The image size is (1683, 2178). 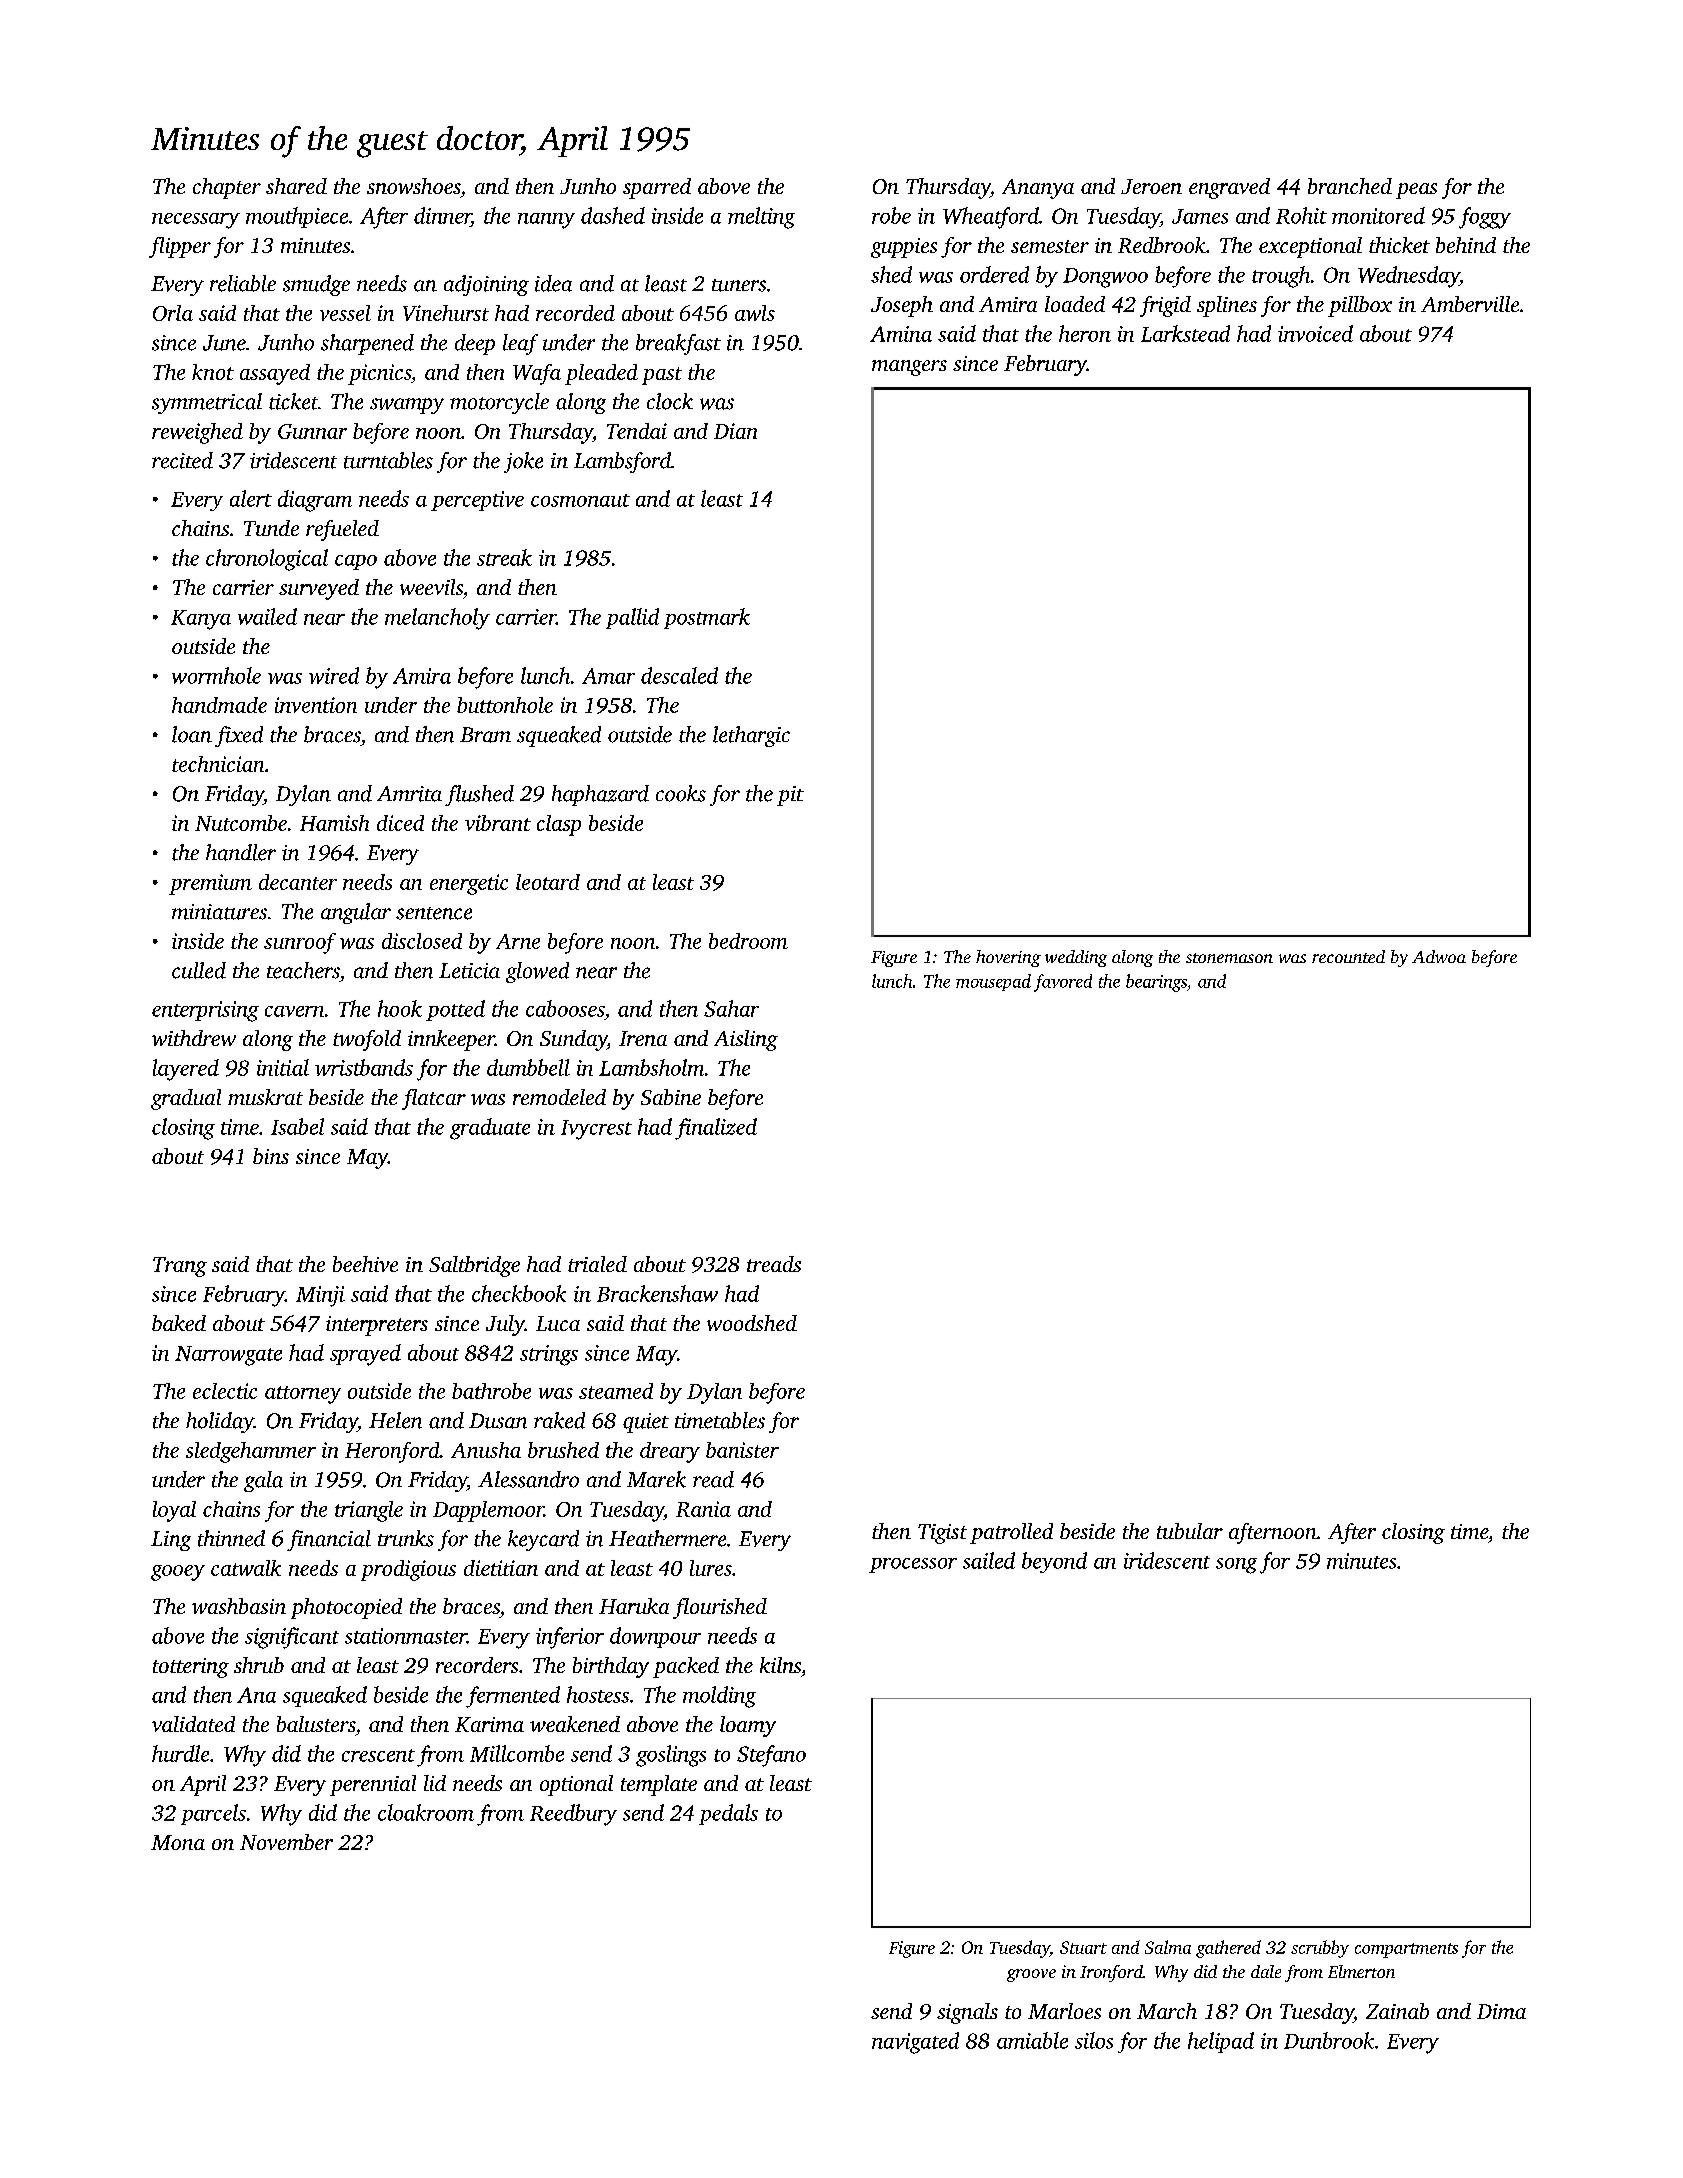 I want to click on cloakroom, so click(x=426, y=1812).
